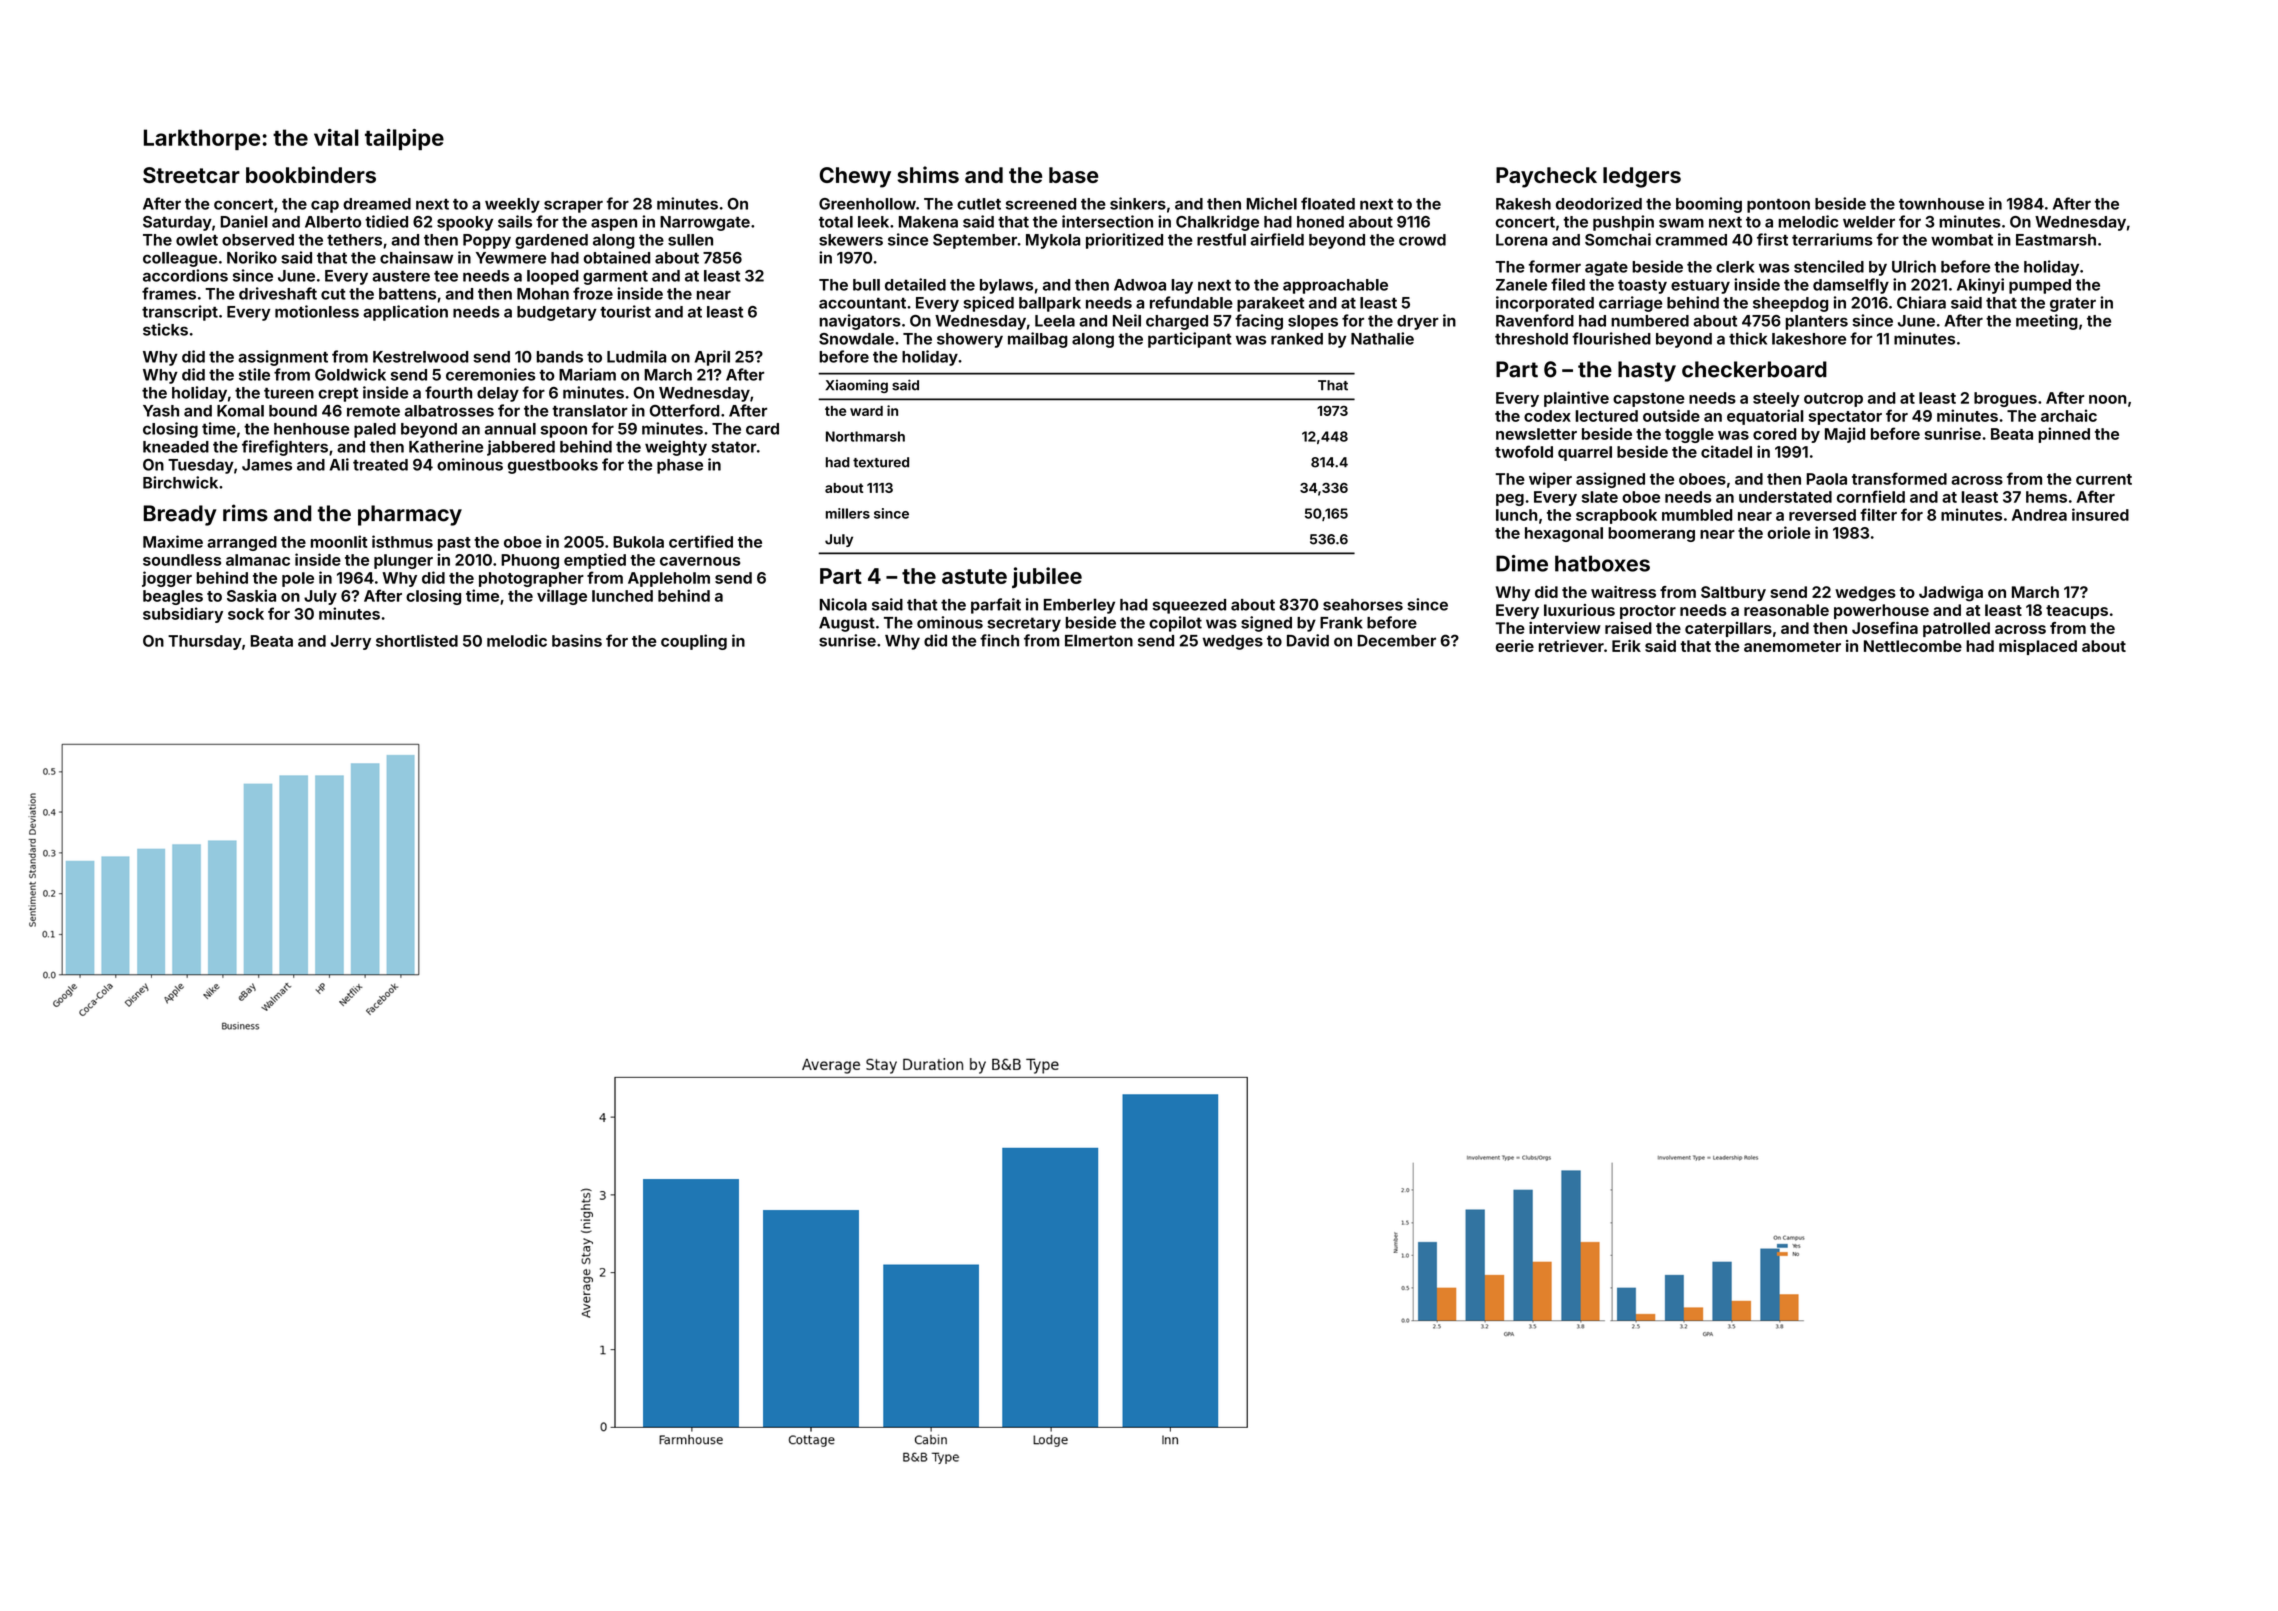  Describe the element at coordinates (1050, 304) in the screenshot. I see `ballpark` at that location.
